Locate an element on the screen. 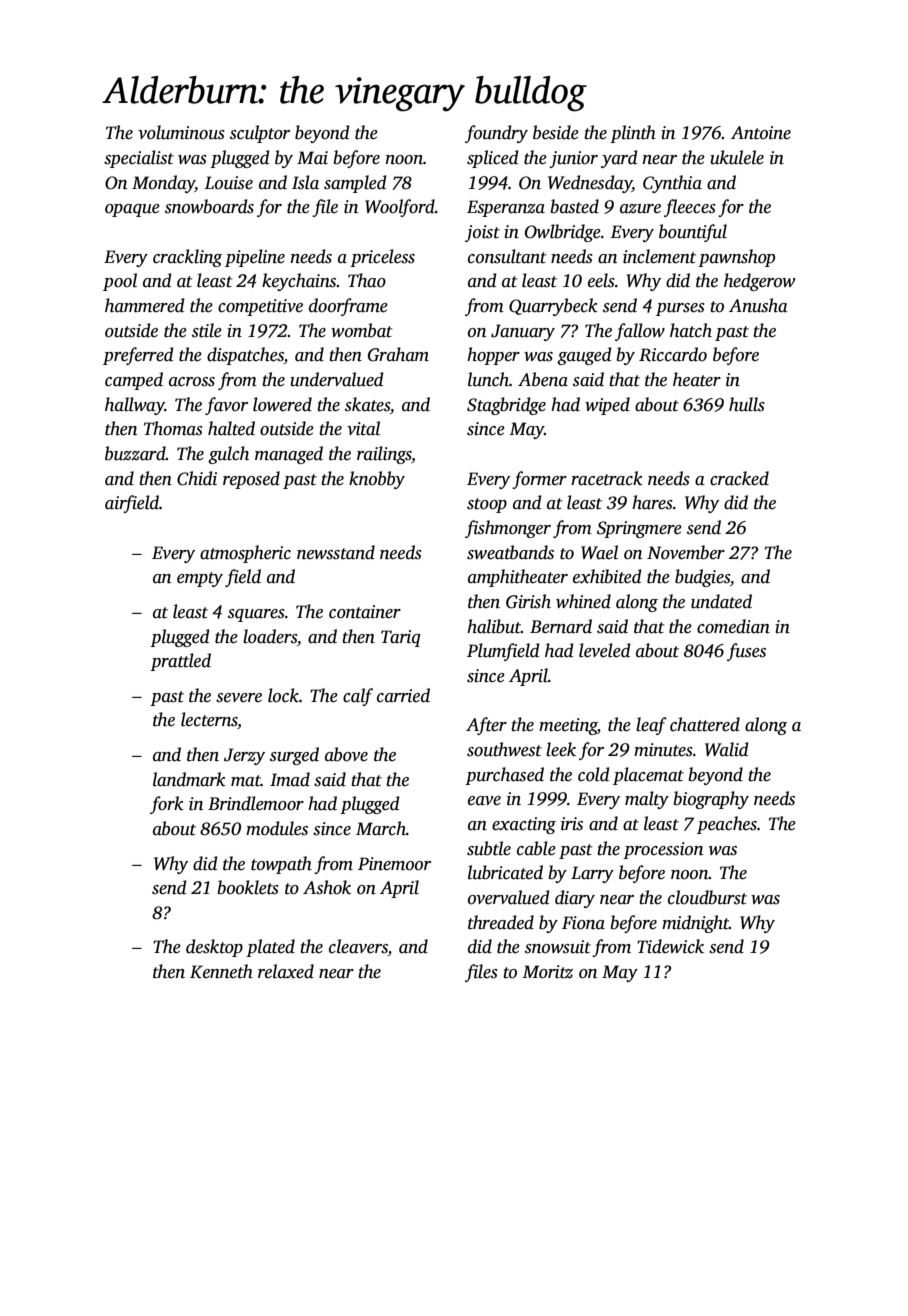  wombat is located at coordinates (361, 330).
